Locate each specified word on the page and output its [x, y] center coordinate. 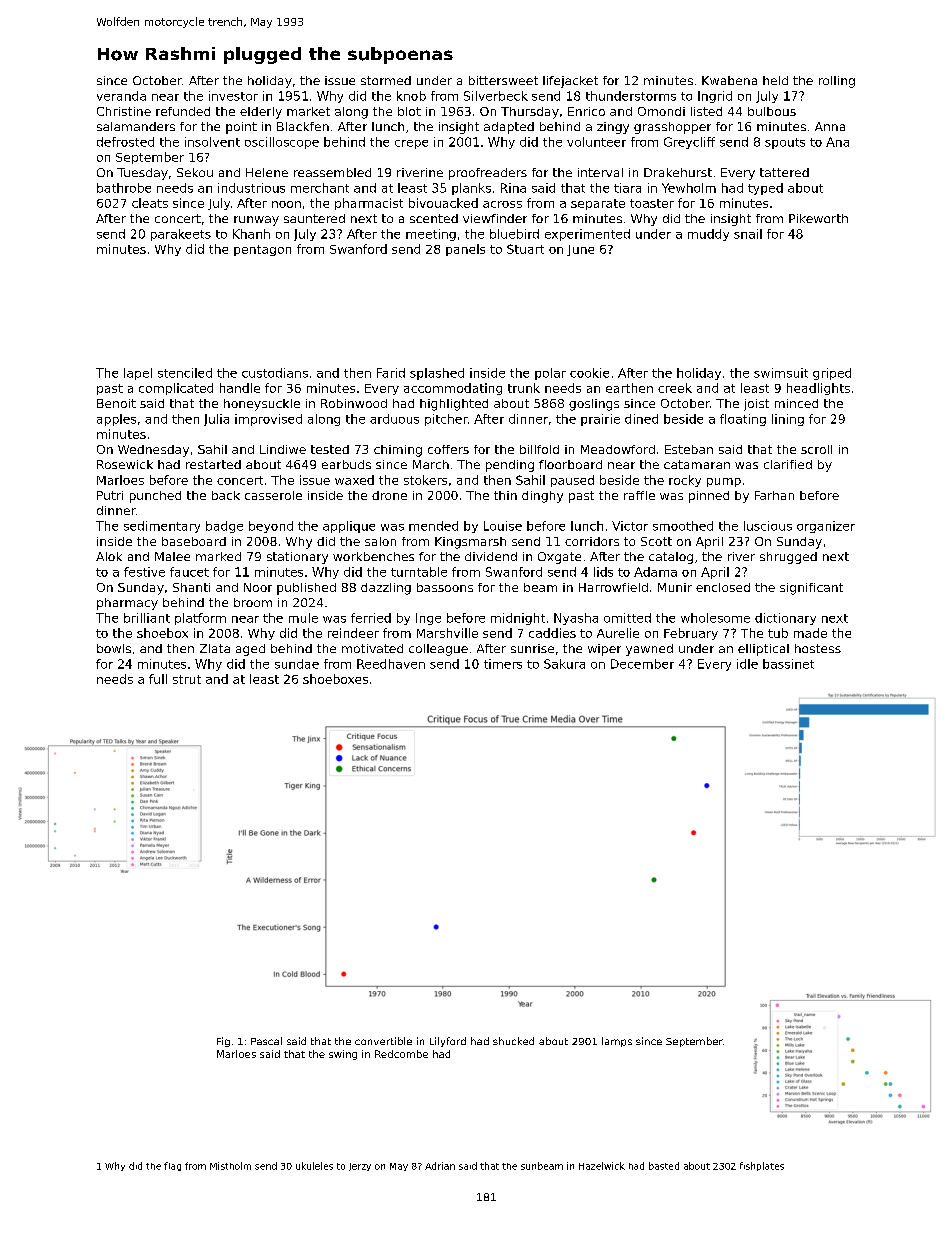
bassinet [788, 664]
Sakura [564, 664]
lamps [617, 1042]
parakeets [181, 235]
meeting [431, 235]
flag [172, 1166]
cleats [150, 203]
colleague [438, 650]
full [158, 679]
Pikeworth [818, 218]
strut [187, 679]
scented [434, 218]
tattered [784, 172]
